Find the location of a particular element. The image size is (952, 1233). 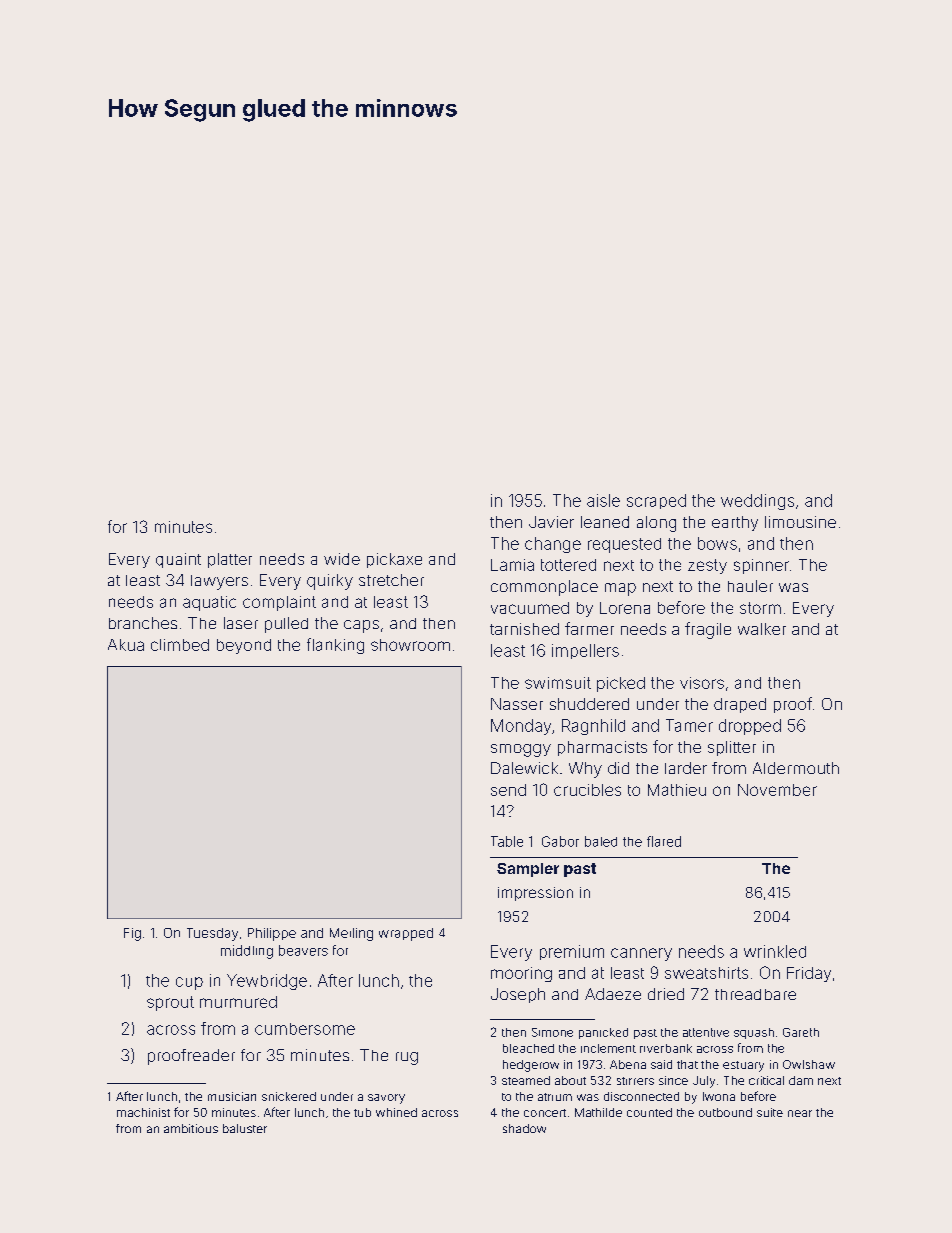

wide is located at coordinates (342, 559).
